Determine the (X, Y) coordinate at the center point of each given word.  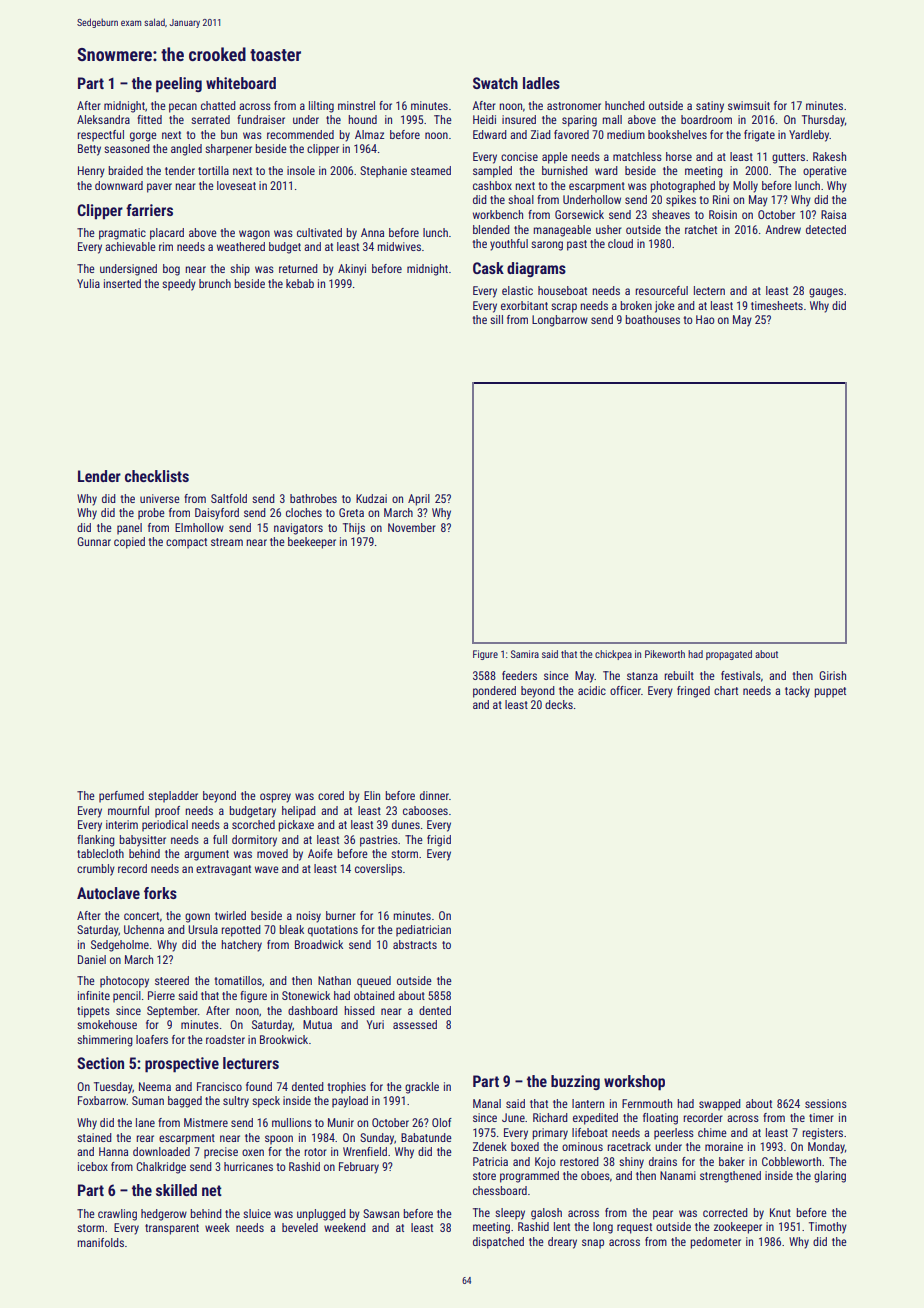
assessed (415, 1024)
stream (227, 542)
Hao (705, 319)
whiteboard (241, 83)
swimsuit (749, 105)
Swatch (495, 83)
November (412, 527)
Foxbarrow (102, 1100)
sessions (826, 1103)
